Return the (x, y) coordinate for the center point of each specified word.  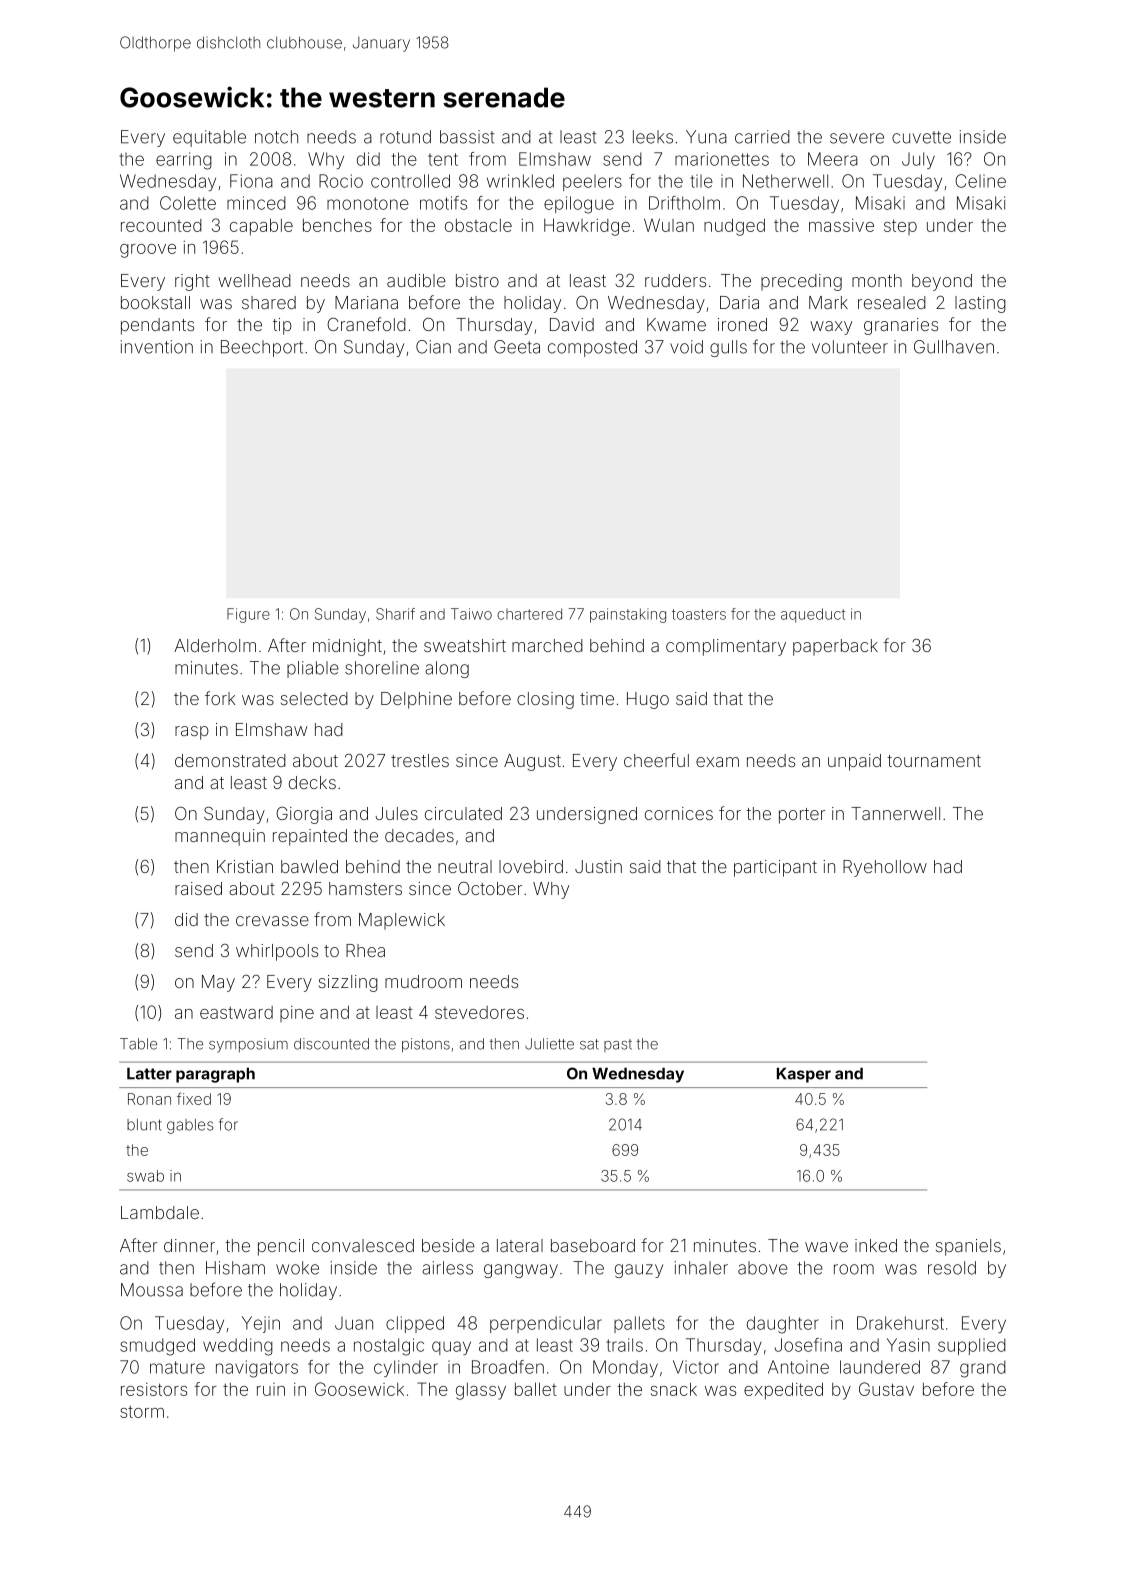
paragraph (215, 1075)
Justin (598, 866)
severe (857, 138)
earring (184, 161)
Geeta (517, 347)
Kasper (804, 1075)
